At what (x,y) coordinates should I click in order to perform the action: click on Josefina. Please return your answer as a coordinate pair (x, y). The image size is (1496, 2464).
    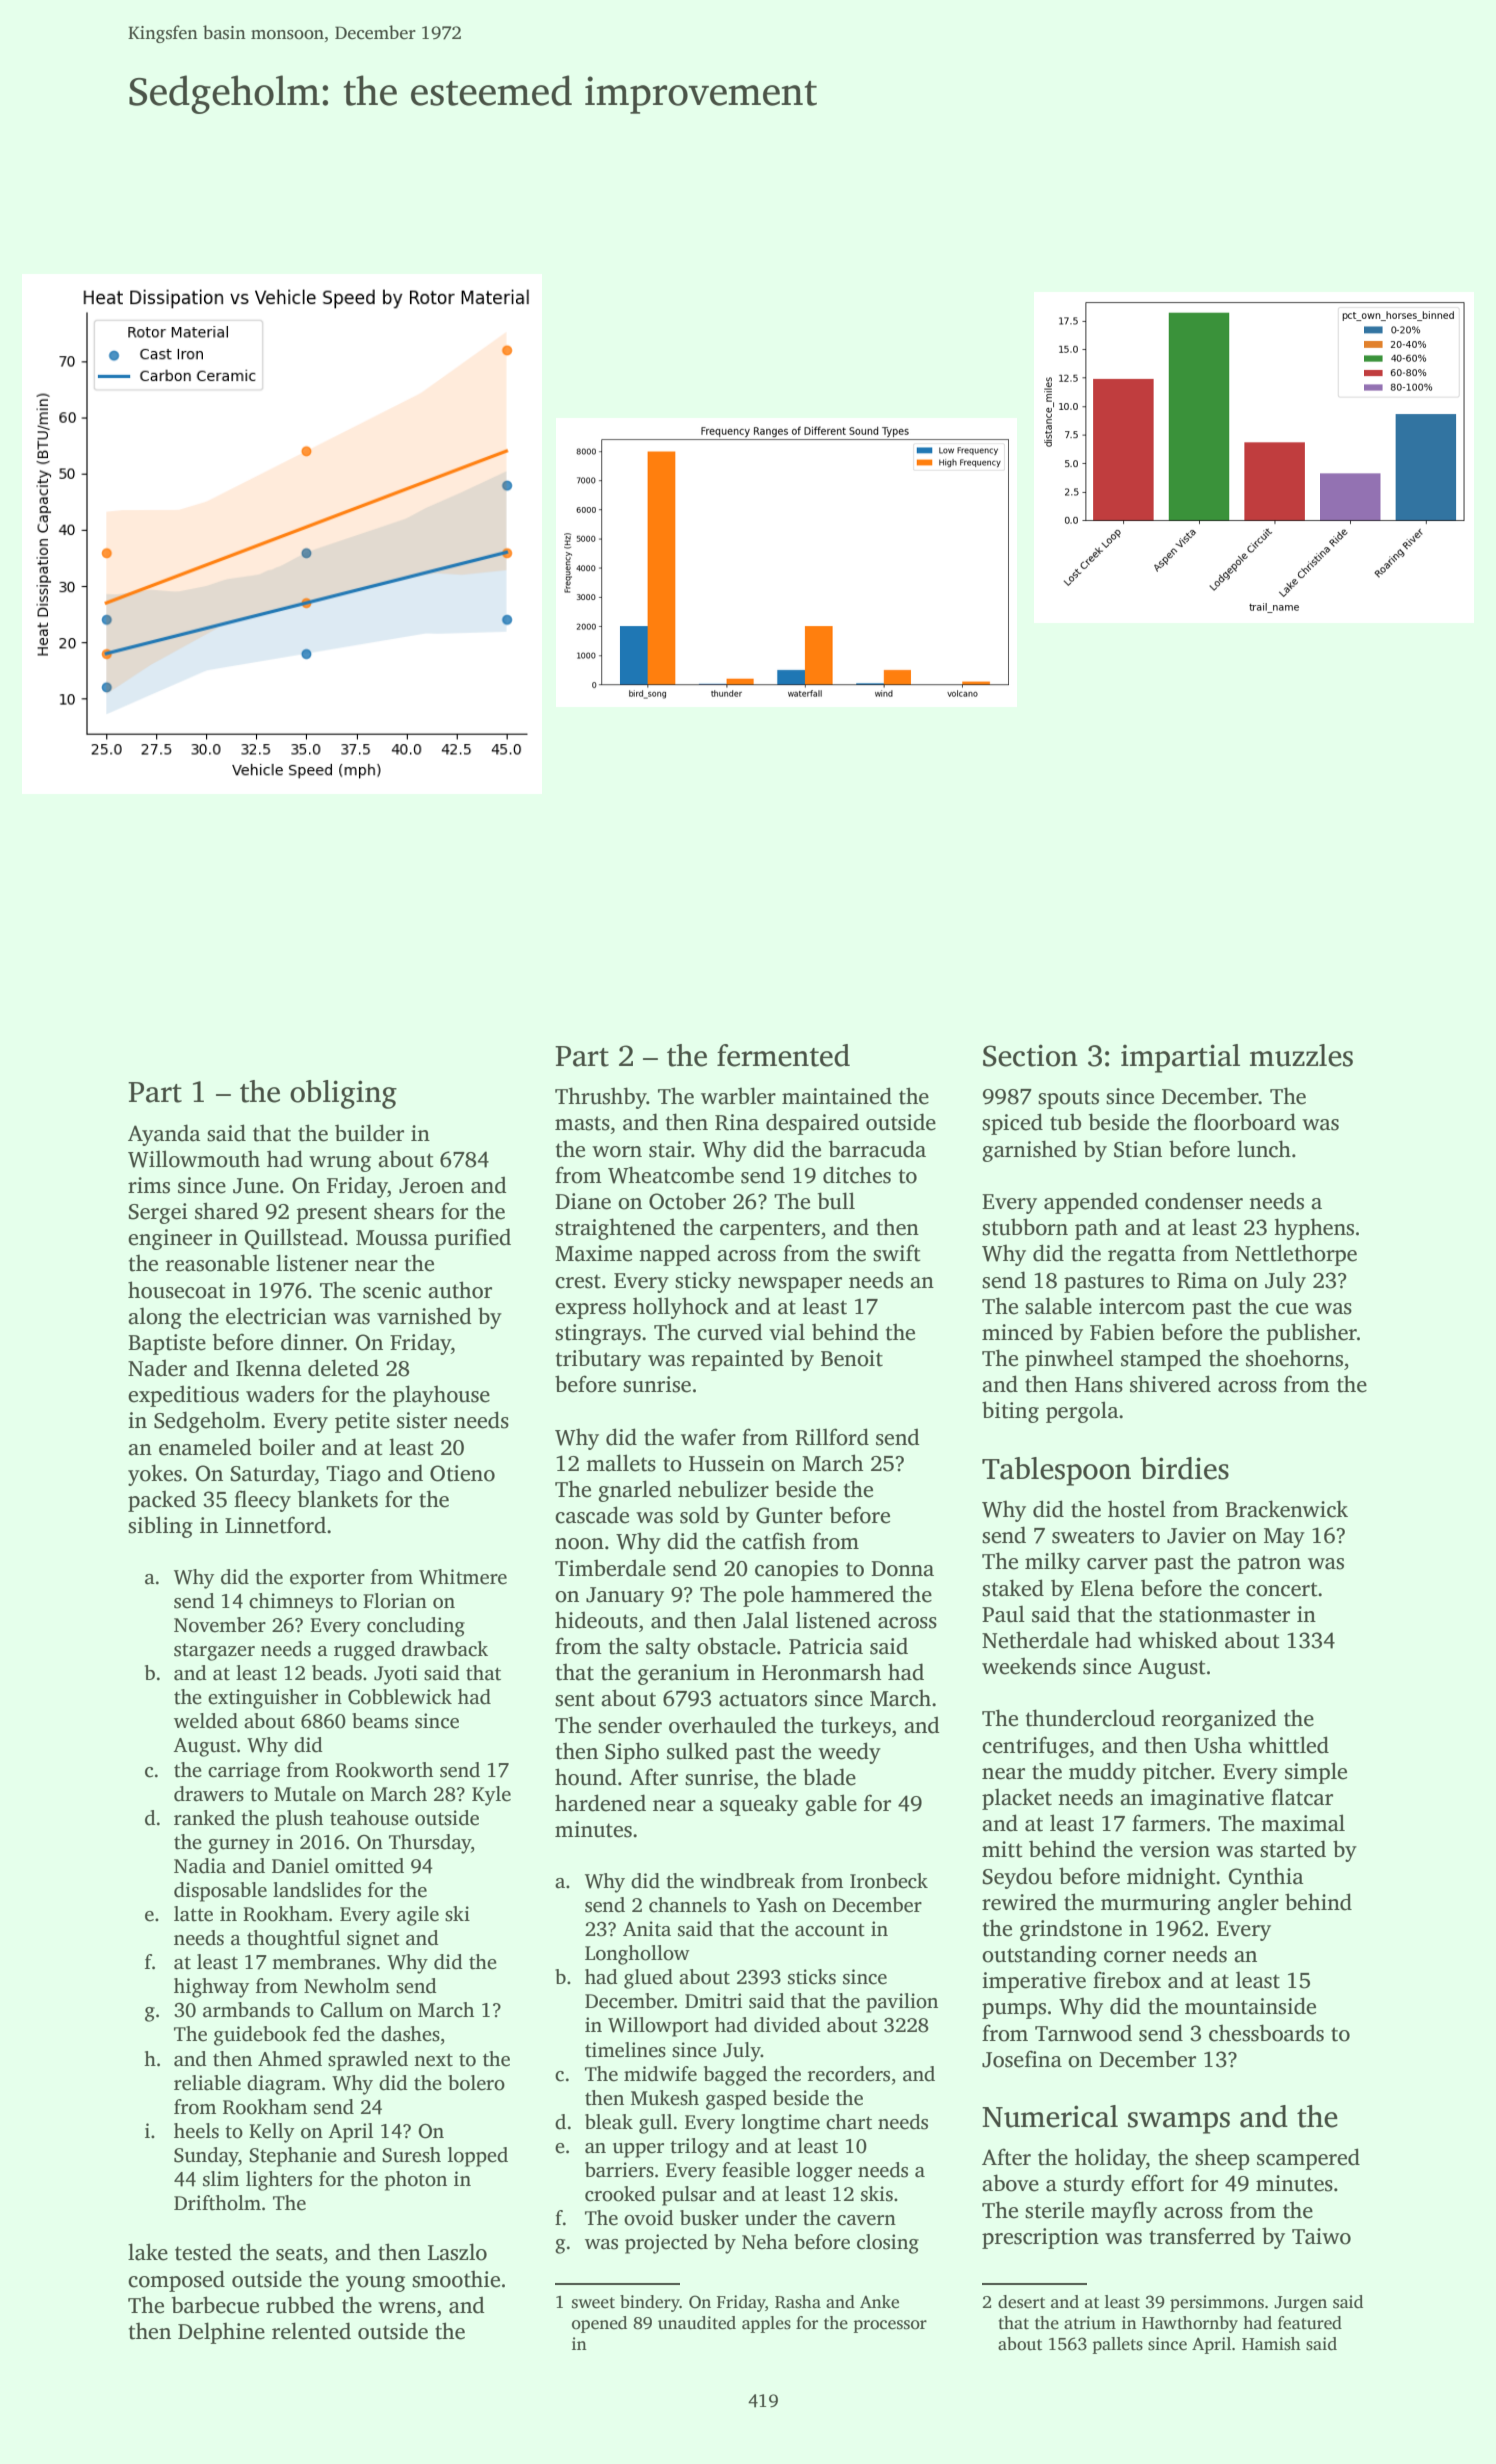
    Looking at the image, I should click on (1022, 2059).
